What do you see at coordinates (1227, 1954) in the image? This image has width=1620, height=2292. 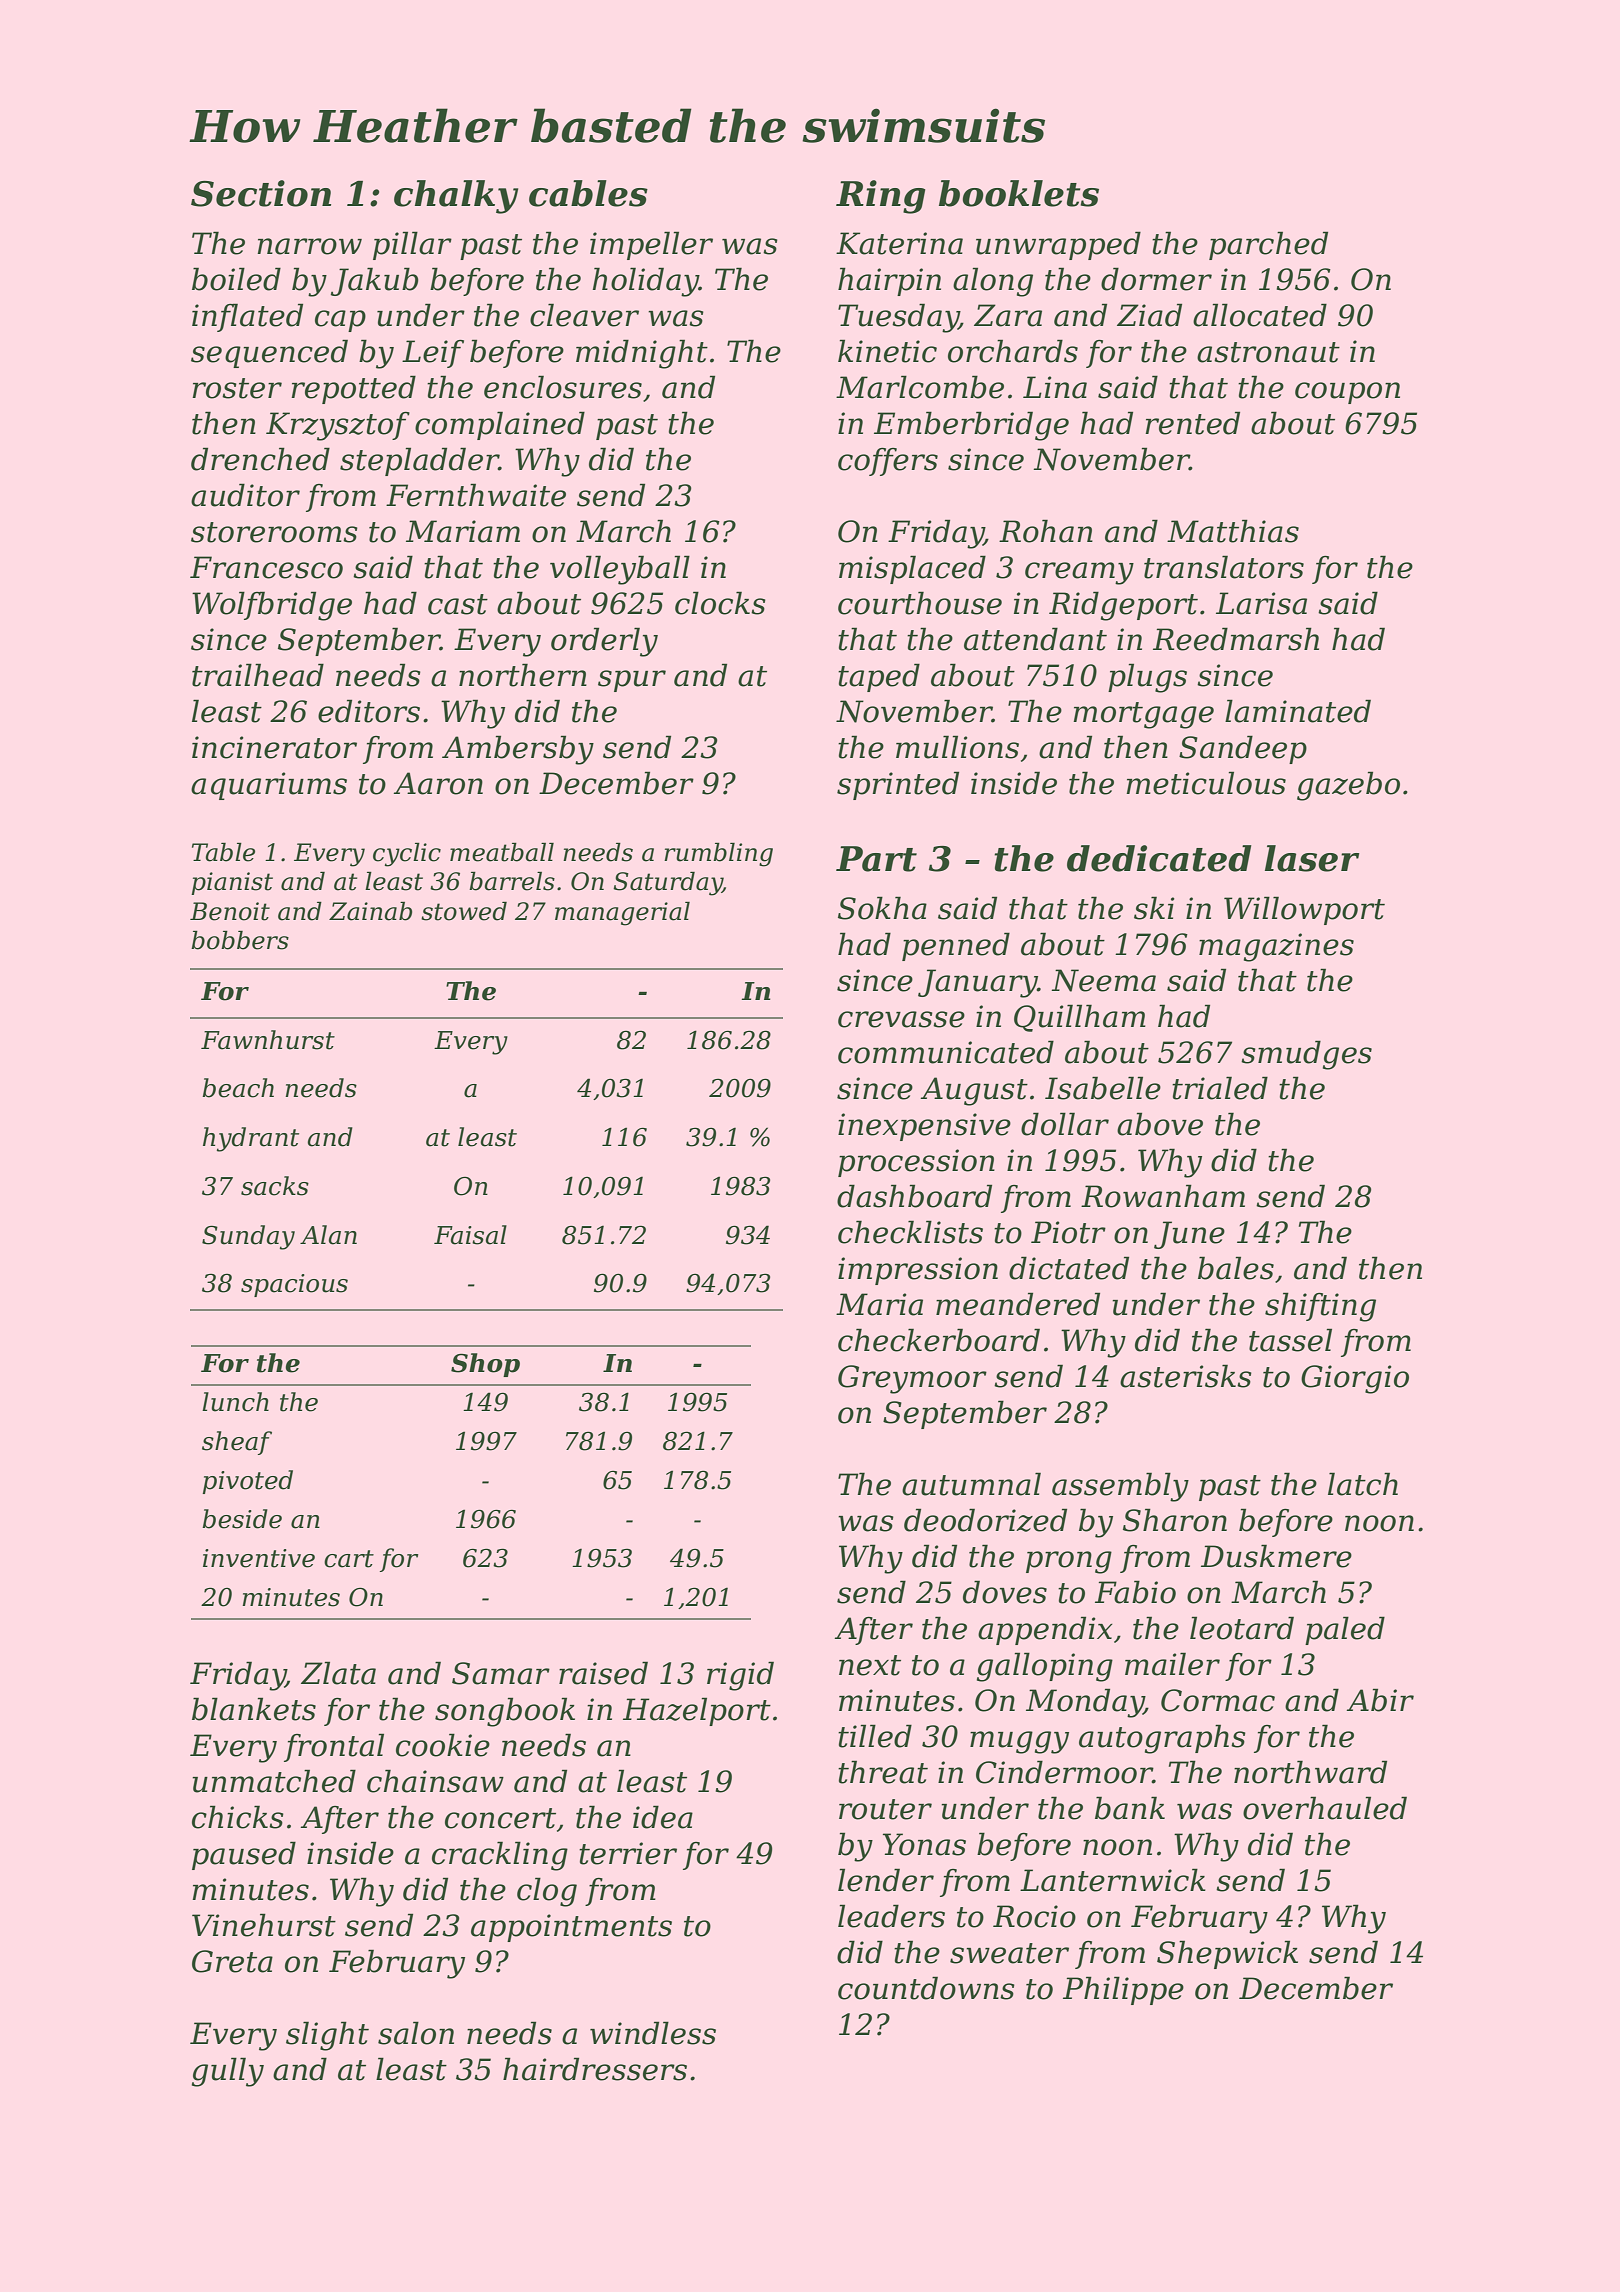 I see `Shepwick` at bounding box center [1227, 1954].
